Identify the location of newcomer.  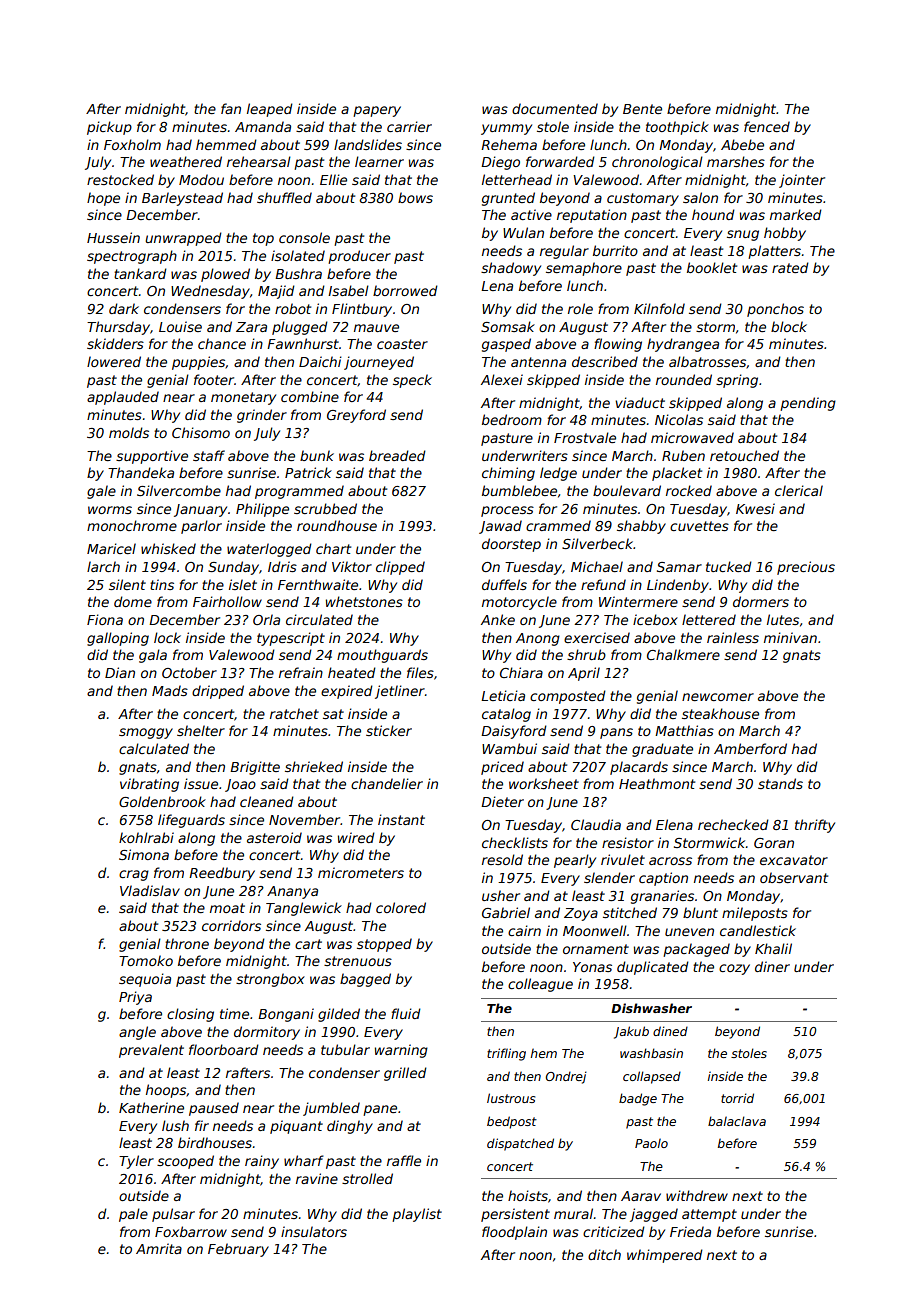
(718, 697).
